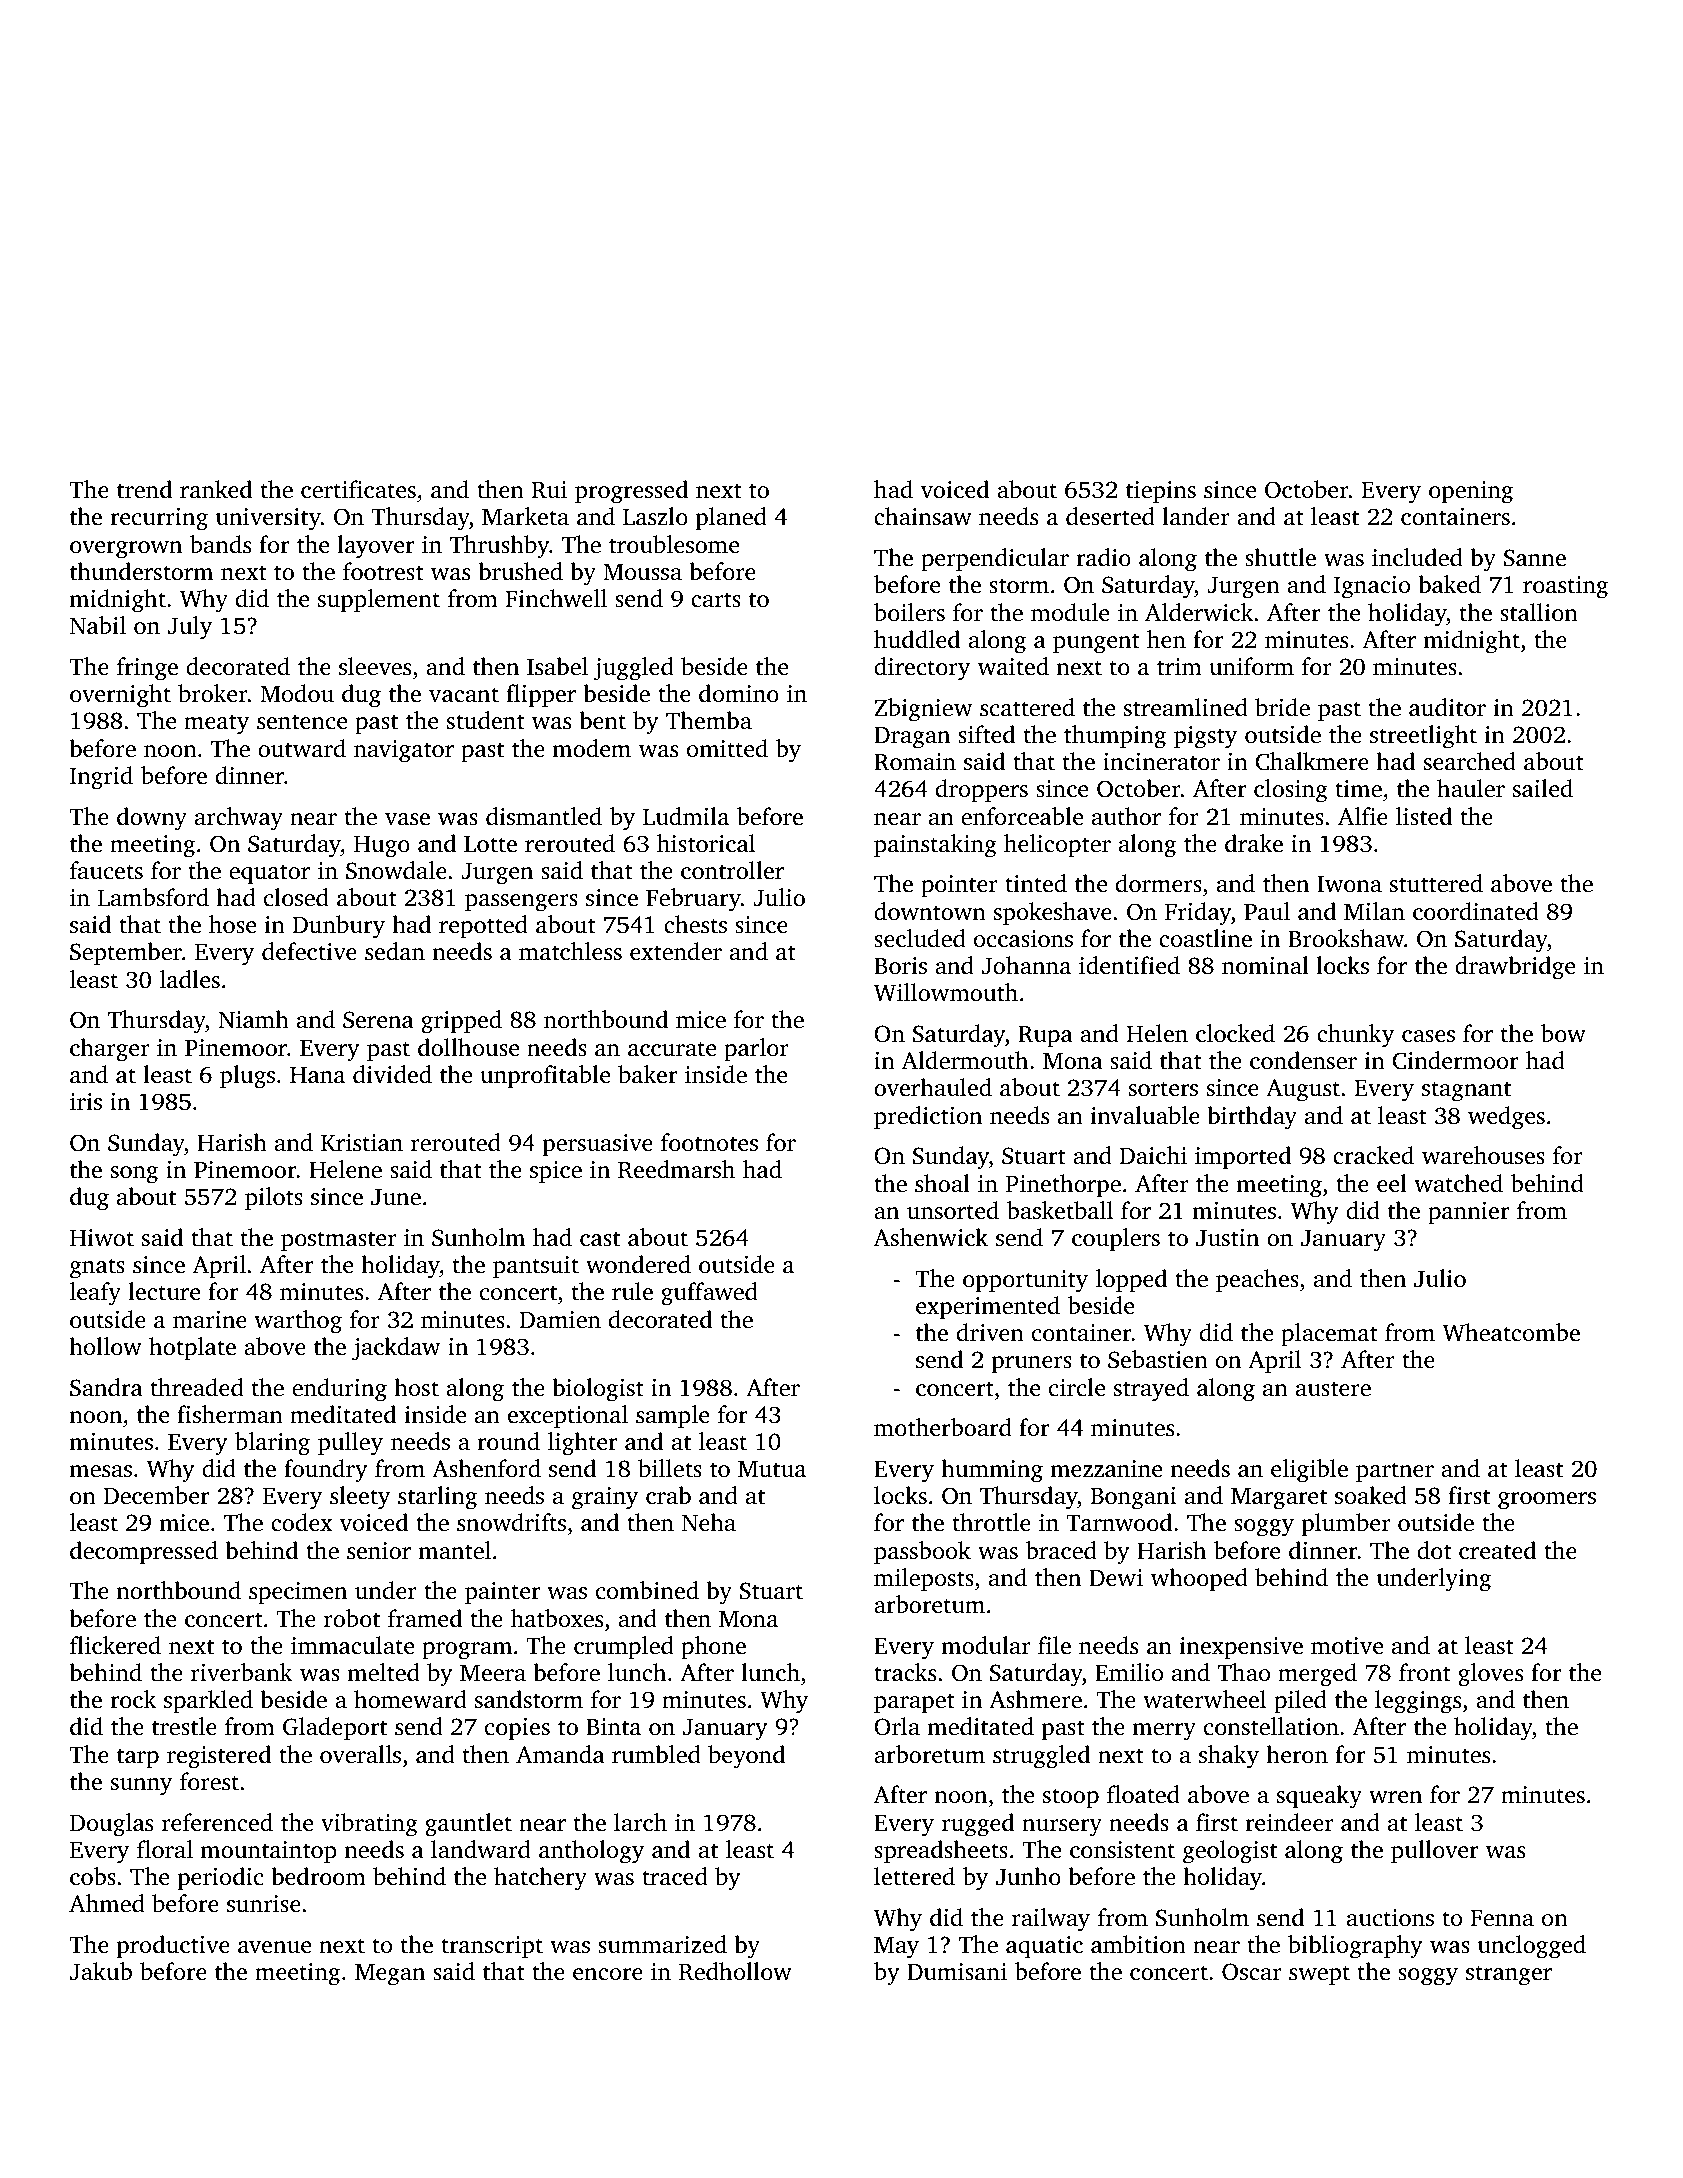 Image resolution: width=1683 pixels, height=2178 pixels. Describe the element at coordinates (909, 612) in the document. I see `boilers` at that location.
